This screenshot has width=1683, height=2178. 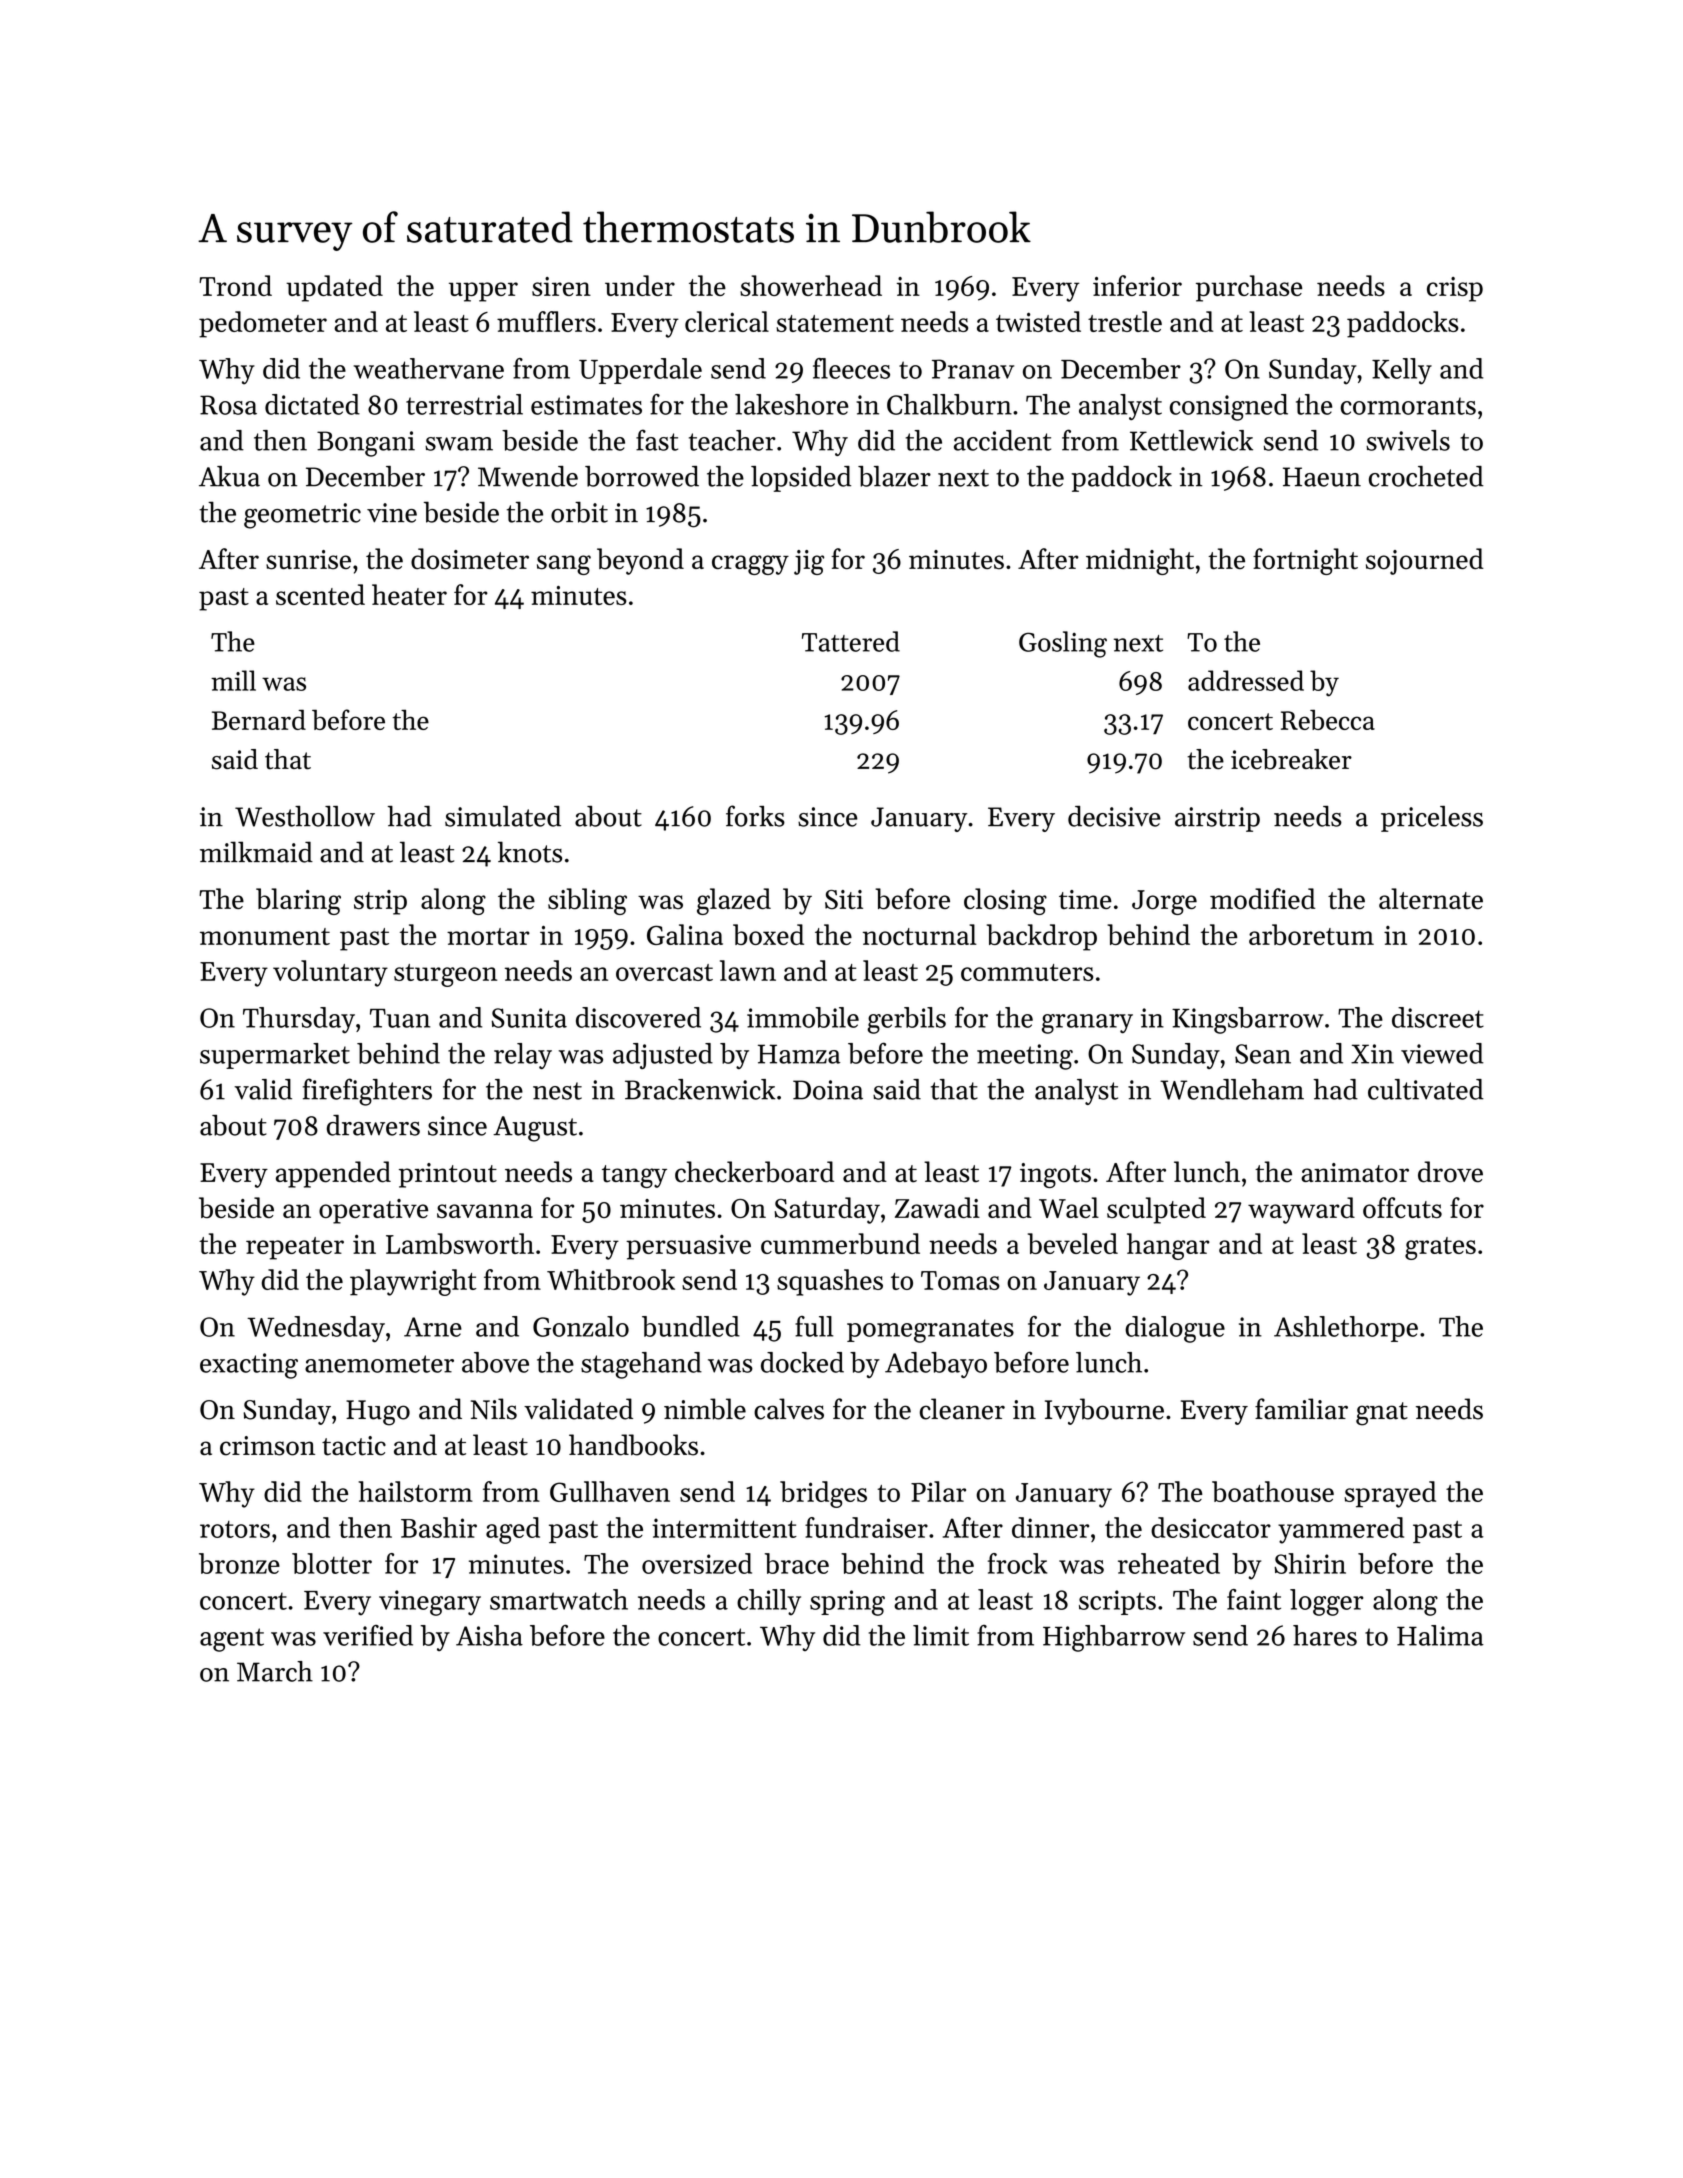 What do you see at coordinates (366, 444) in the screenshot?
I see `Bongani` at bounding box center [366, 444].
